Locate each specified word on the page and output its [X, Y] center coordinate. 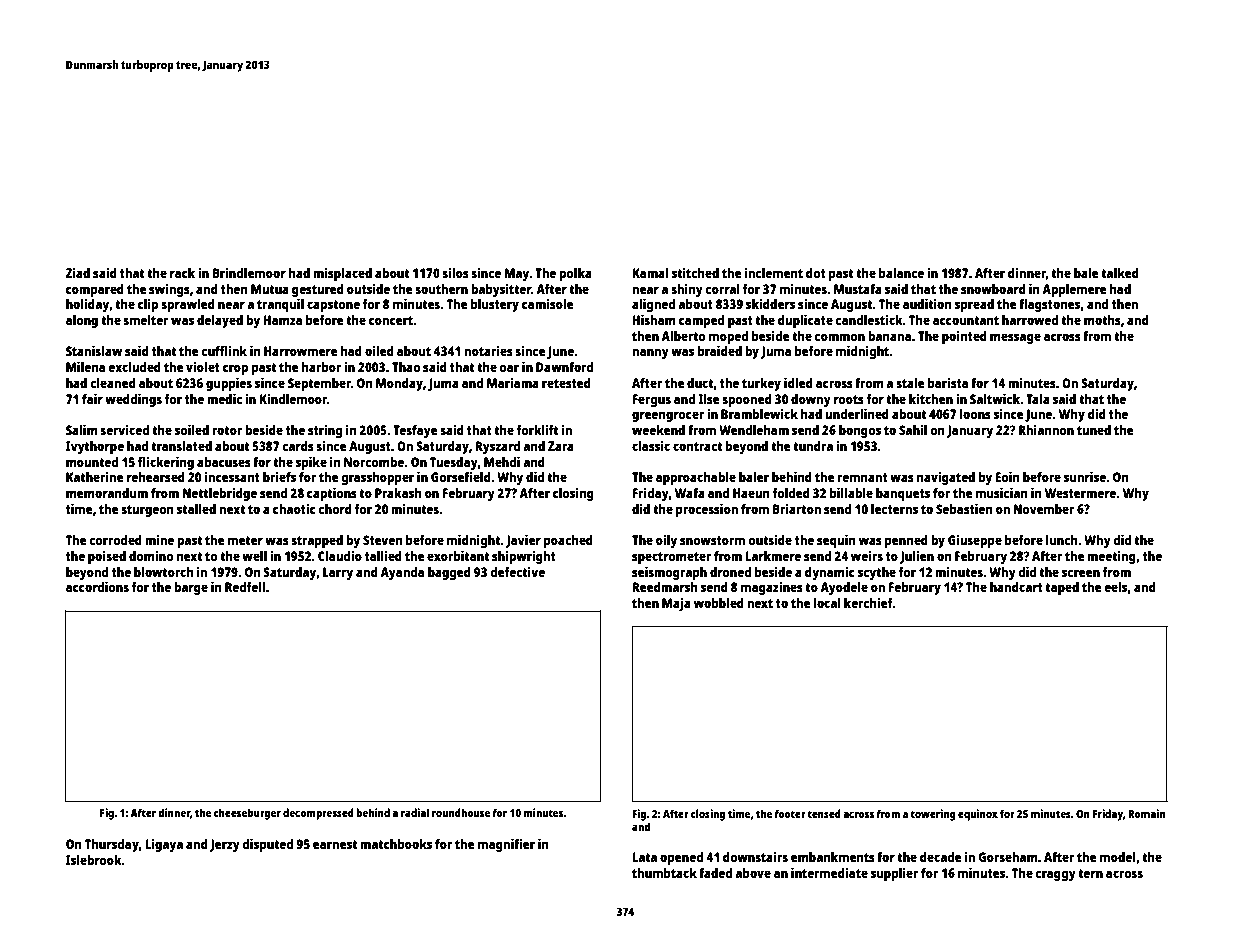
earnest [335, 844]
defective [517, 571]
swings [169, 290]
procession [707, 510]
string [325, 431]
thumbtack [664, 873]
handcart [1016, 587]
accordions [97, 586]
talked [1120, 273]
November [1044, 509]
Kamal [650, 273]
